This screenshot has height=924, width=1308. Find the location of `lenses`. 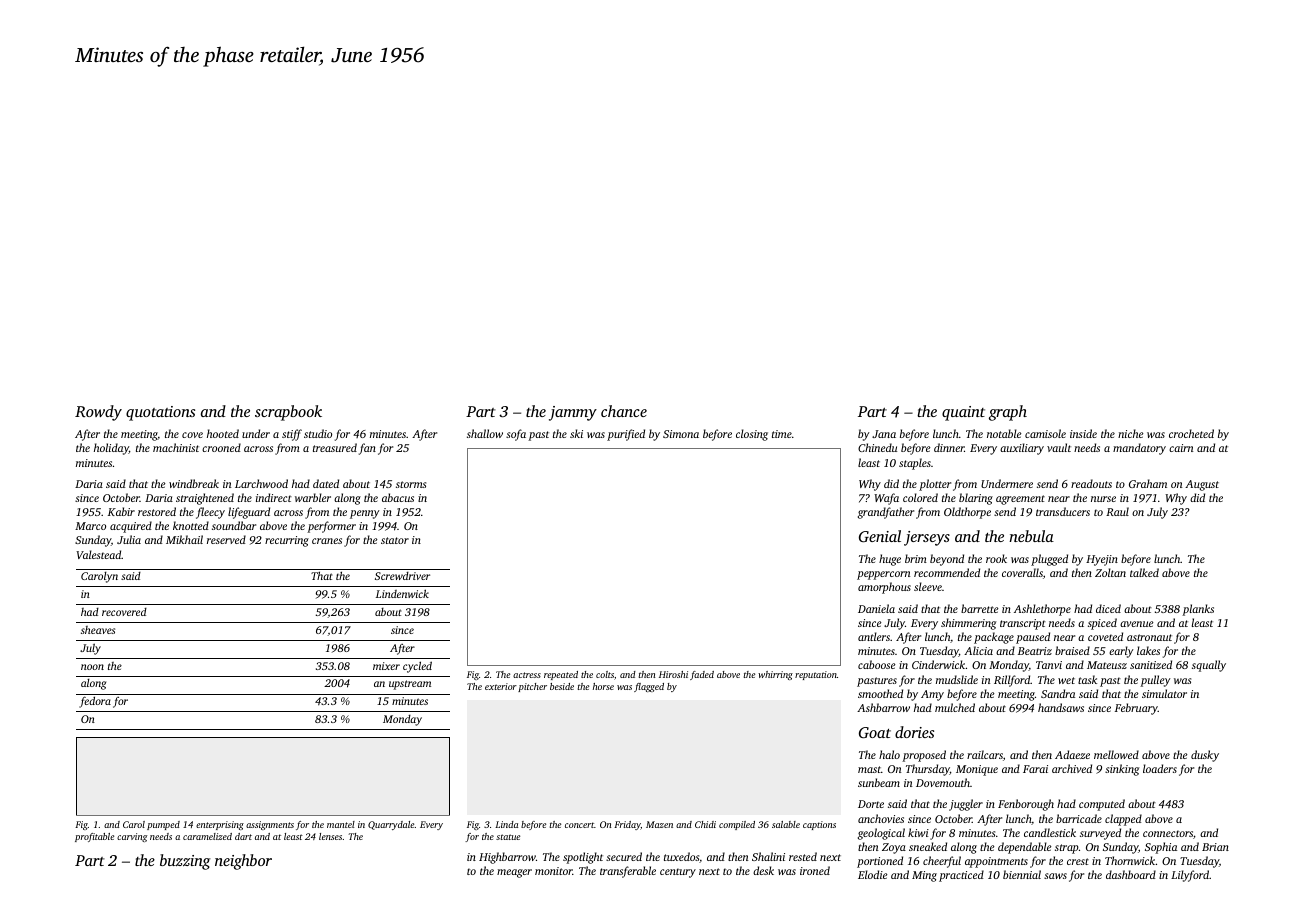

lenses is located at coordinates (330, 836).
